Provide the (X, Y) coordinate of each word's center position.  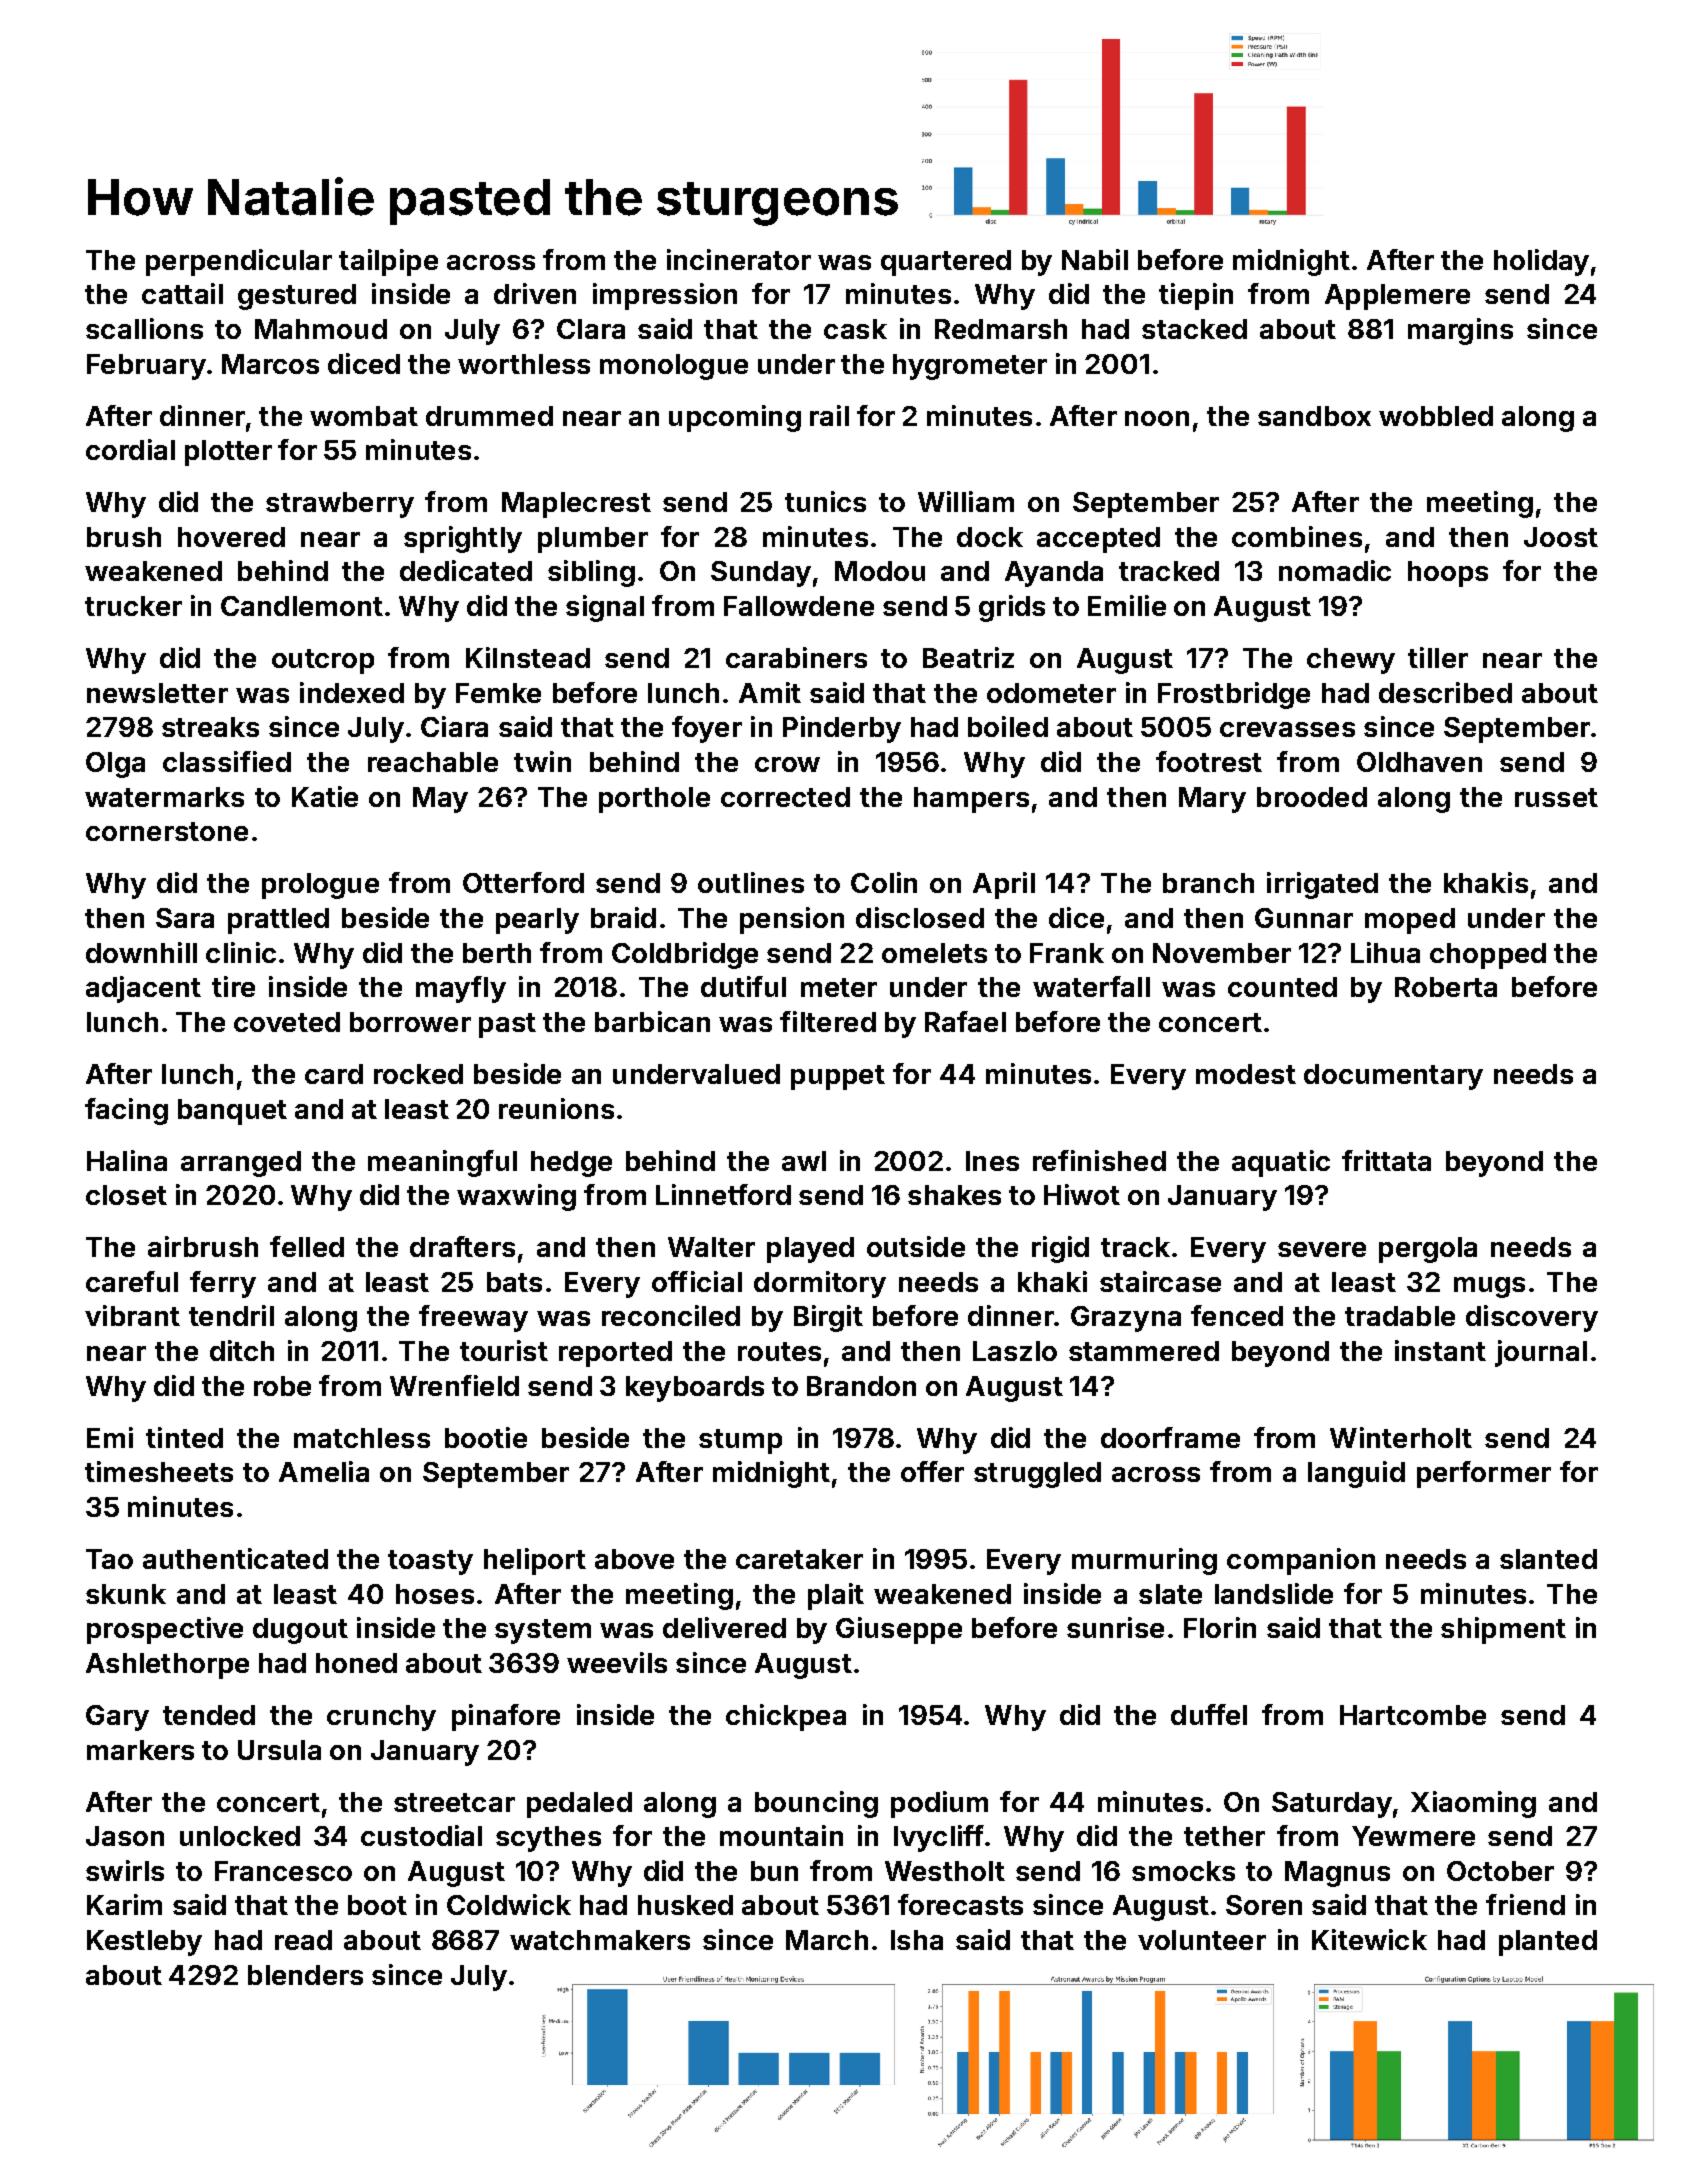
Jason (125, 1836)
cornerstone (167, 831)
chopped (1488, 956)
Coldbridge (685, 955)
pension (792, 920)
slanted (1548, 1559)
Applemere (1397, 297)
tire (233, 986)
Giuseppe (899, 1630)
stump (740, 1441)
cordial (130, 449)
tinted (184, 1437)
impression (665, 296)
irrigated (1322, 885)
